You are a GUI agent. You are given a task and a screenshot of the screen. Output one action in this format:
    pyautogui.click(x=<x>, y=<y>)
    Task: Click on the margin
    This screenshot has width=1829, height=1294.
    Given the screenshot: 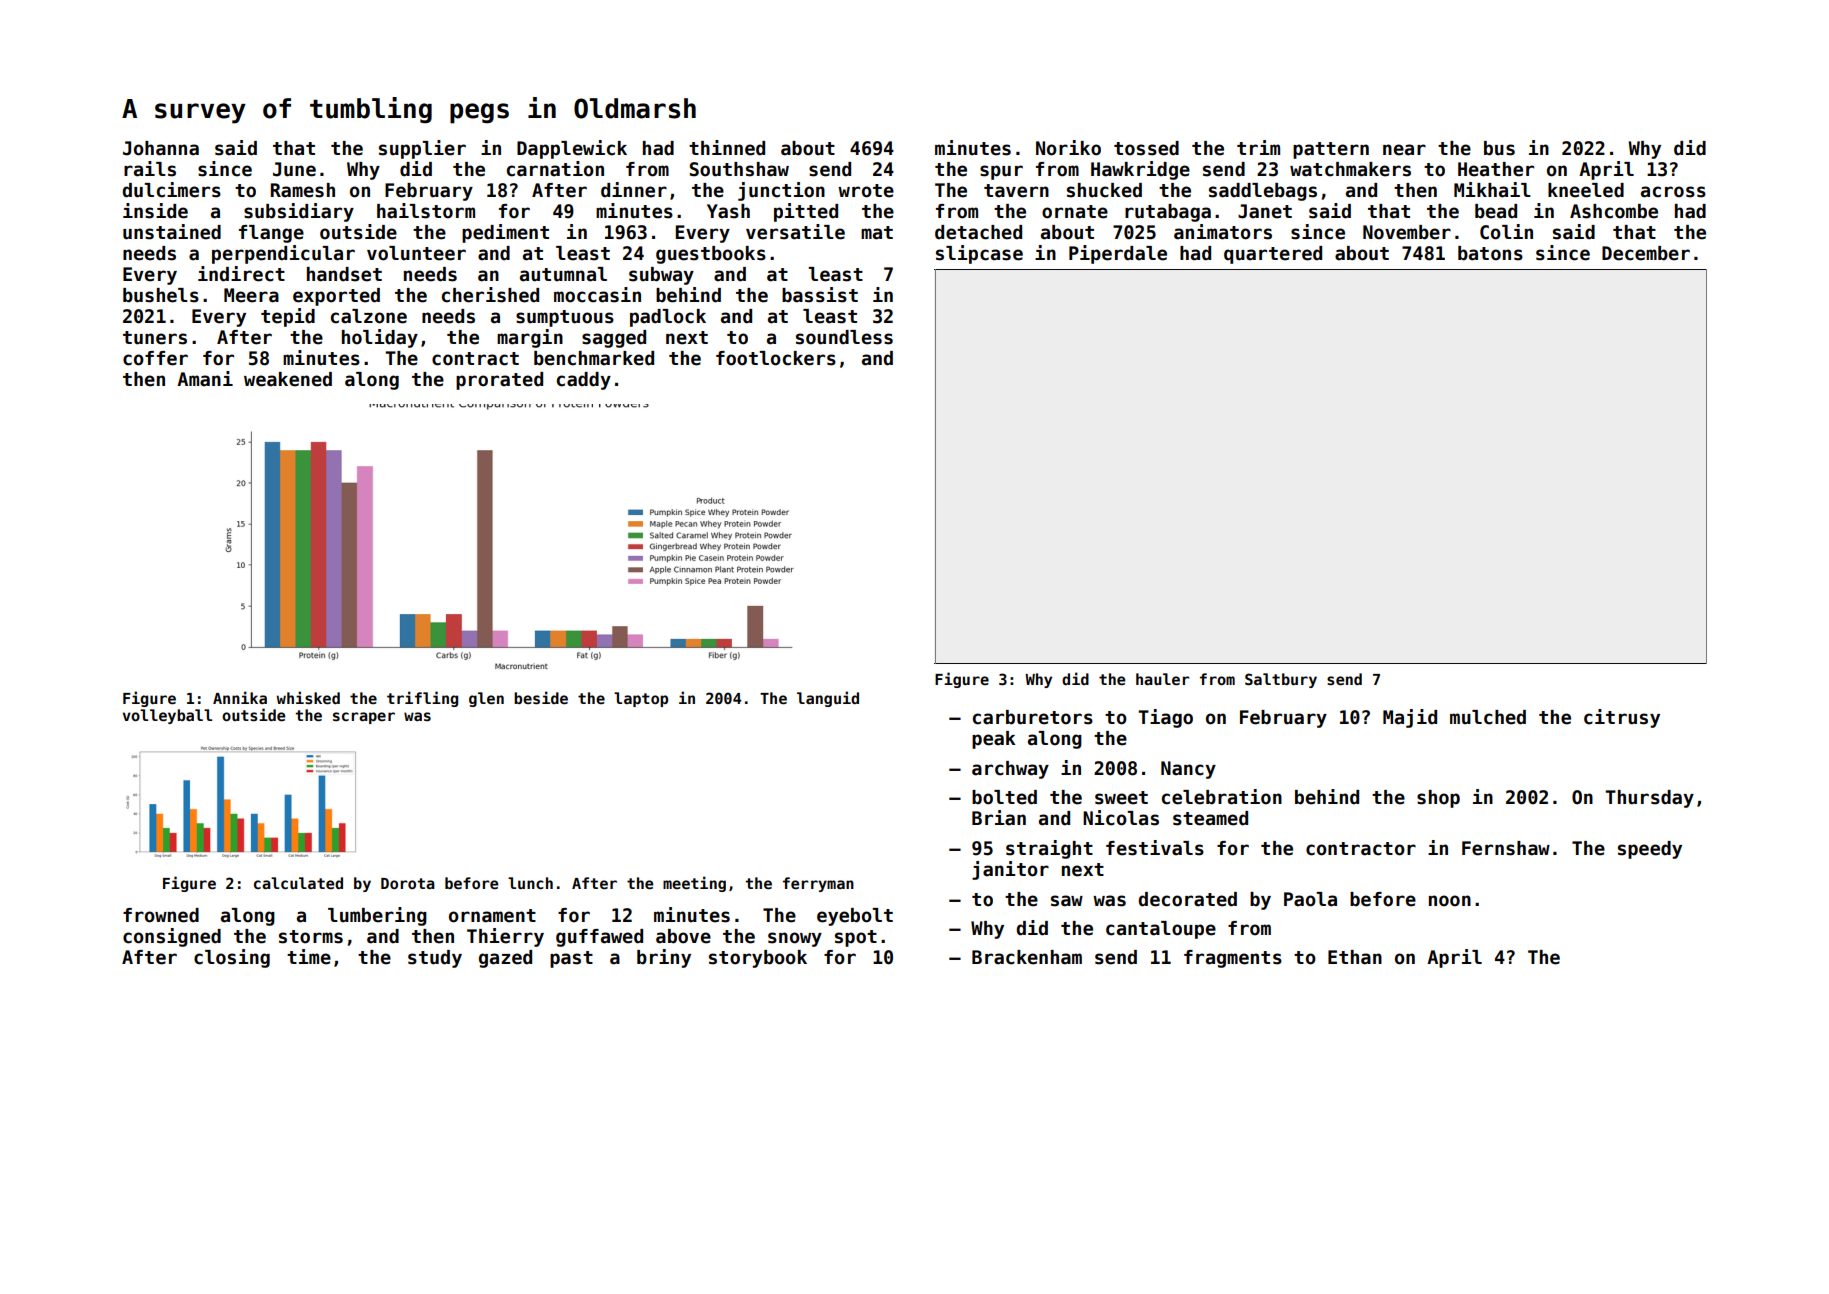 What is the action you would take?
    pyautogui.click(x=530, y=338)
